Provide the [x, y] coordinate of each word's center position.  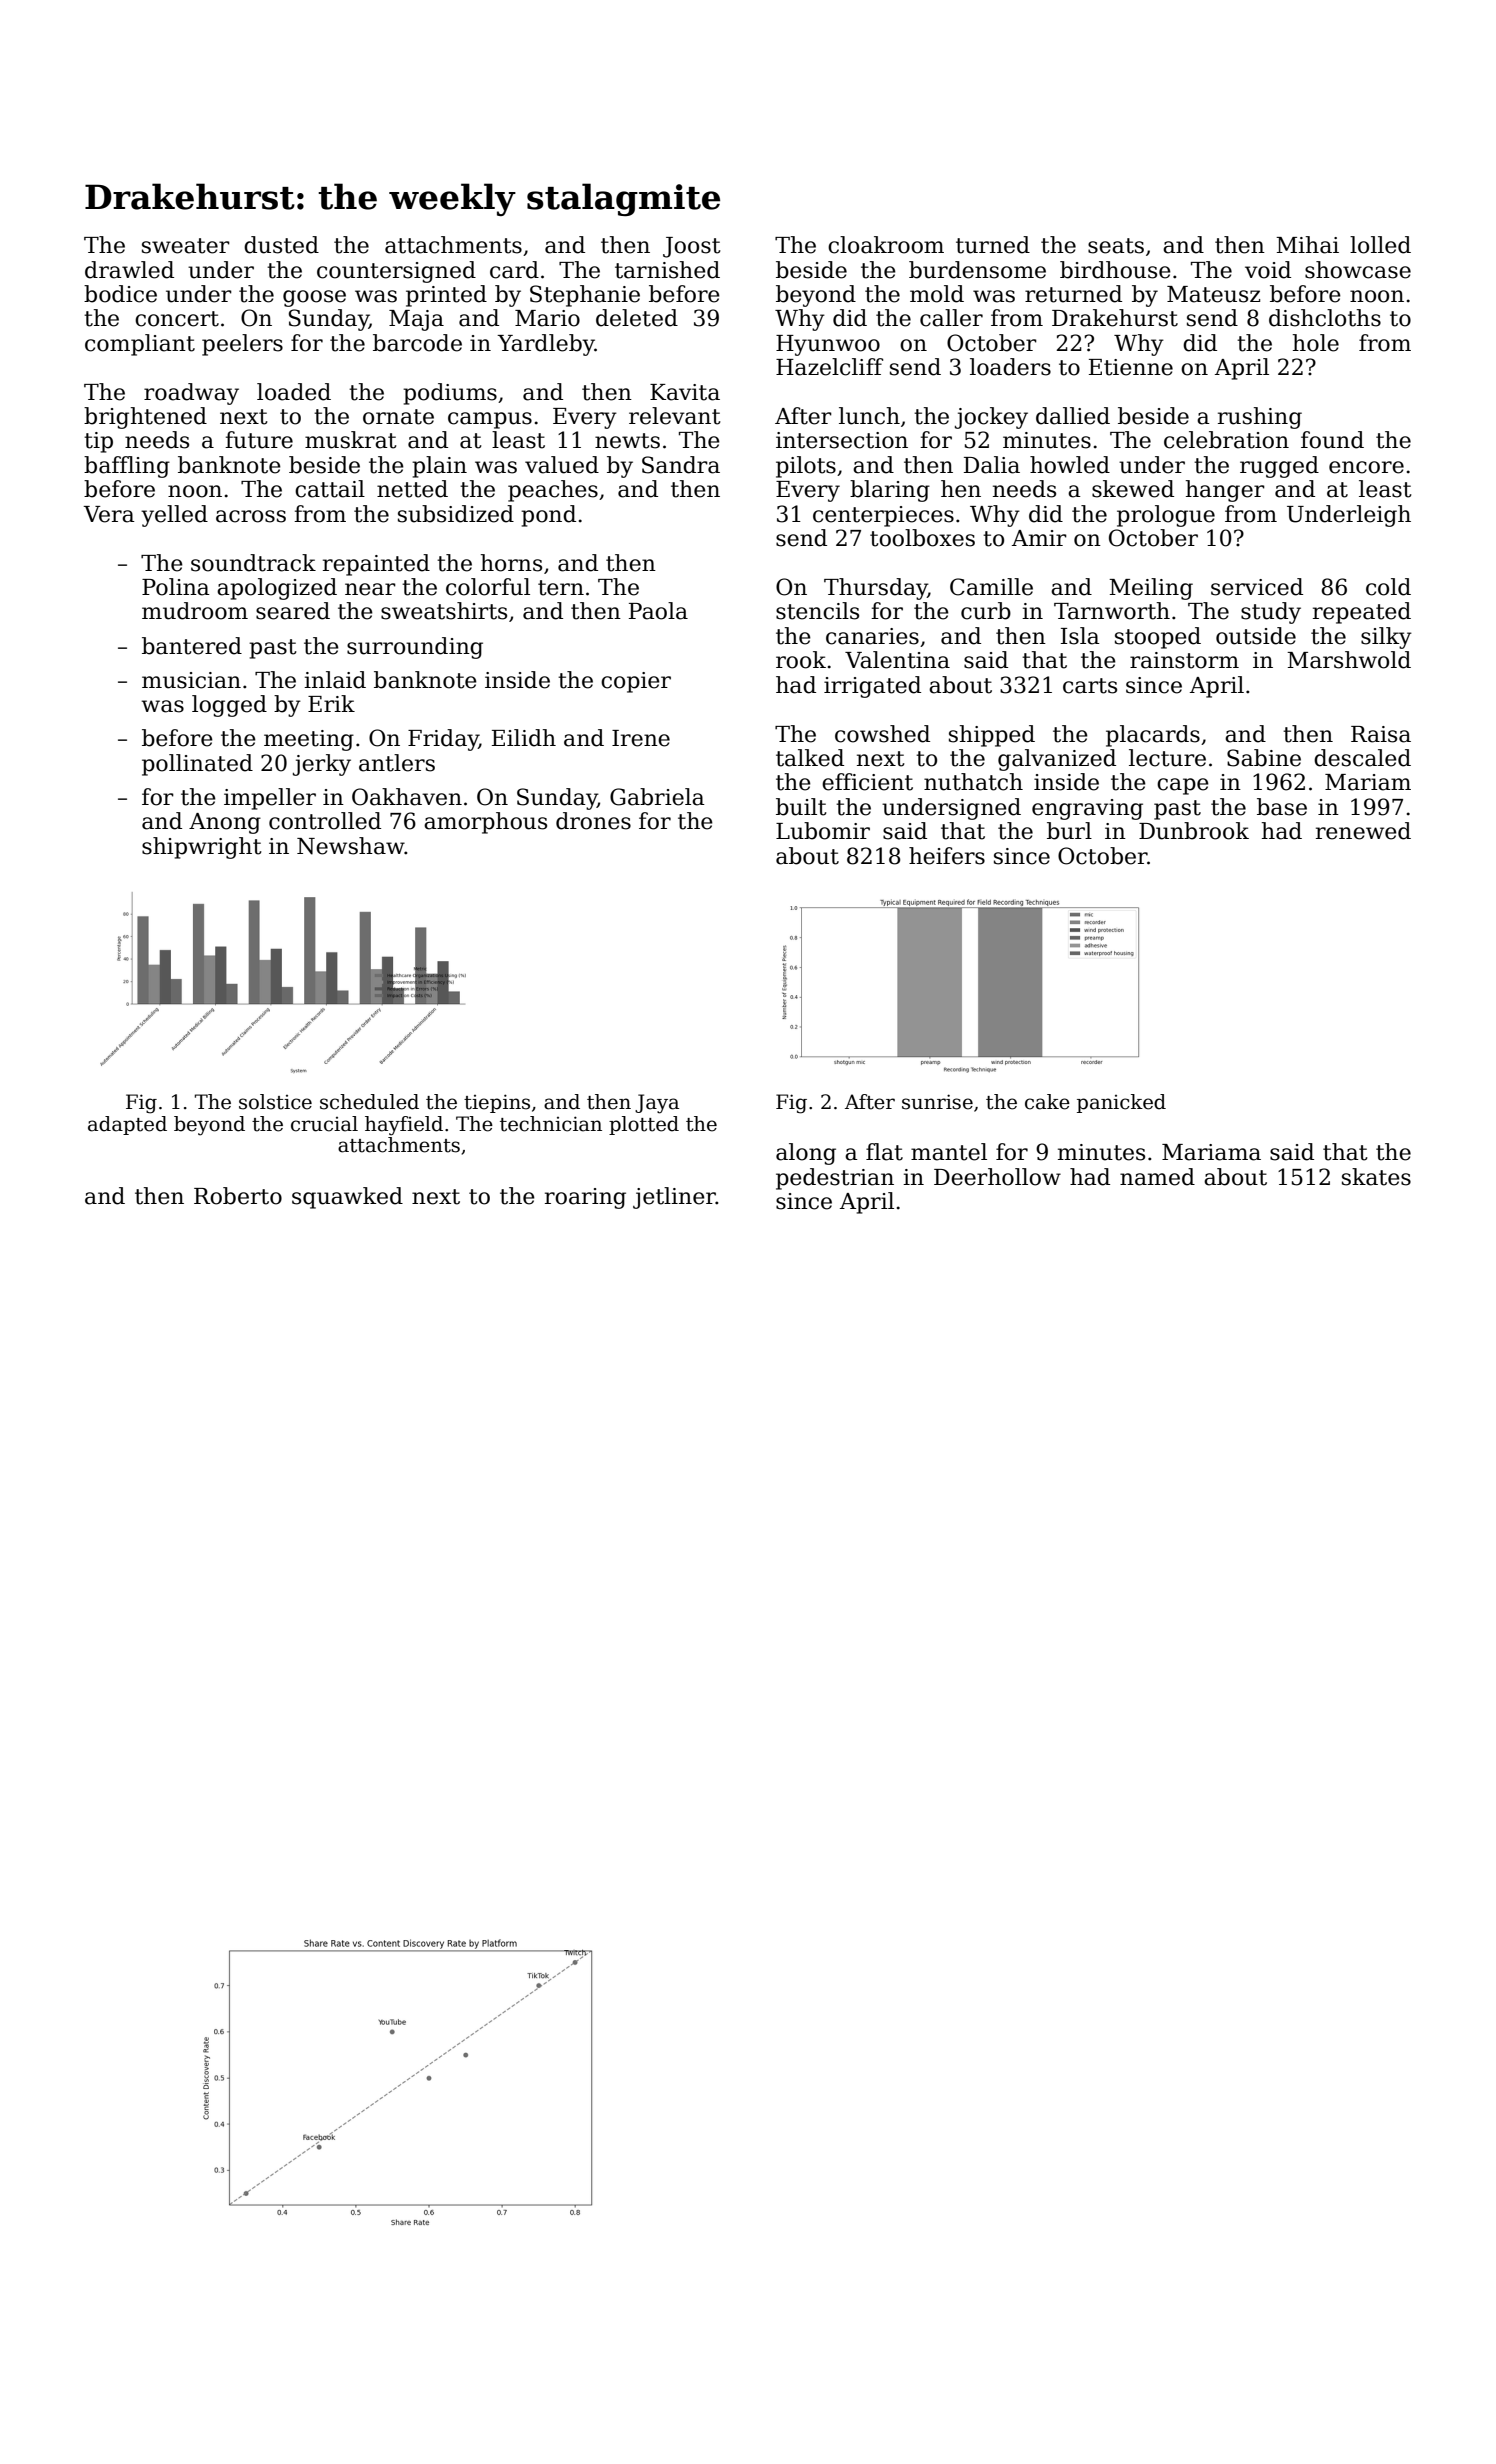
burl [1069, 831]
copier [636, 682]
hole [1316, 343]
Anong [225, 823]
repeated [1362, 613]
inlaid [335, 680]
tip [98, 442]
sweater [186, 246]
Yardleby [546, 345]
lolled [1380, 245]
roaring [585, 1198]
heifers [947, 856]
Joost [692, 247]
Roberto [238, 1196]
